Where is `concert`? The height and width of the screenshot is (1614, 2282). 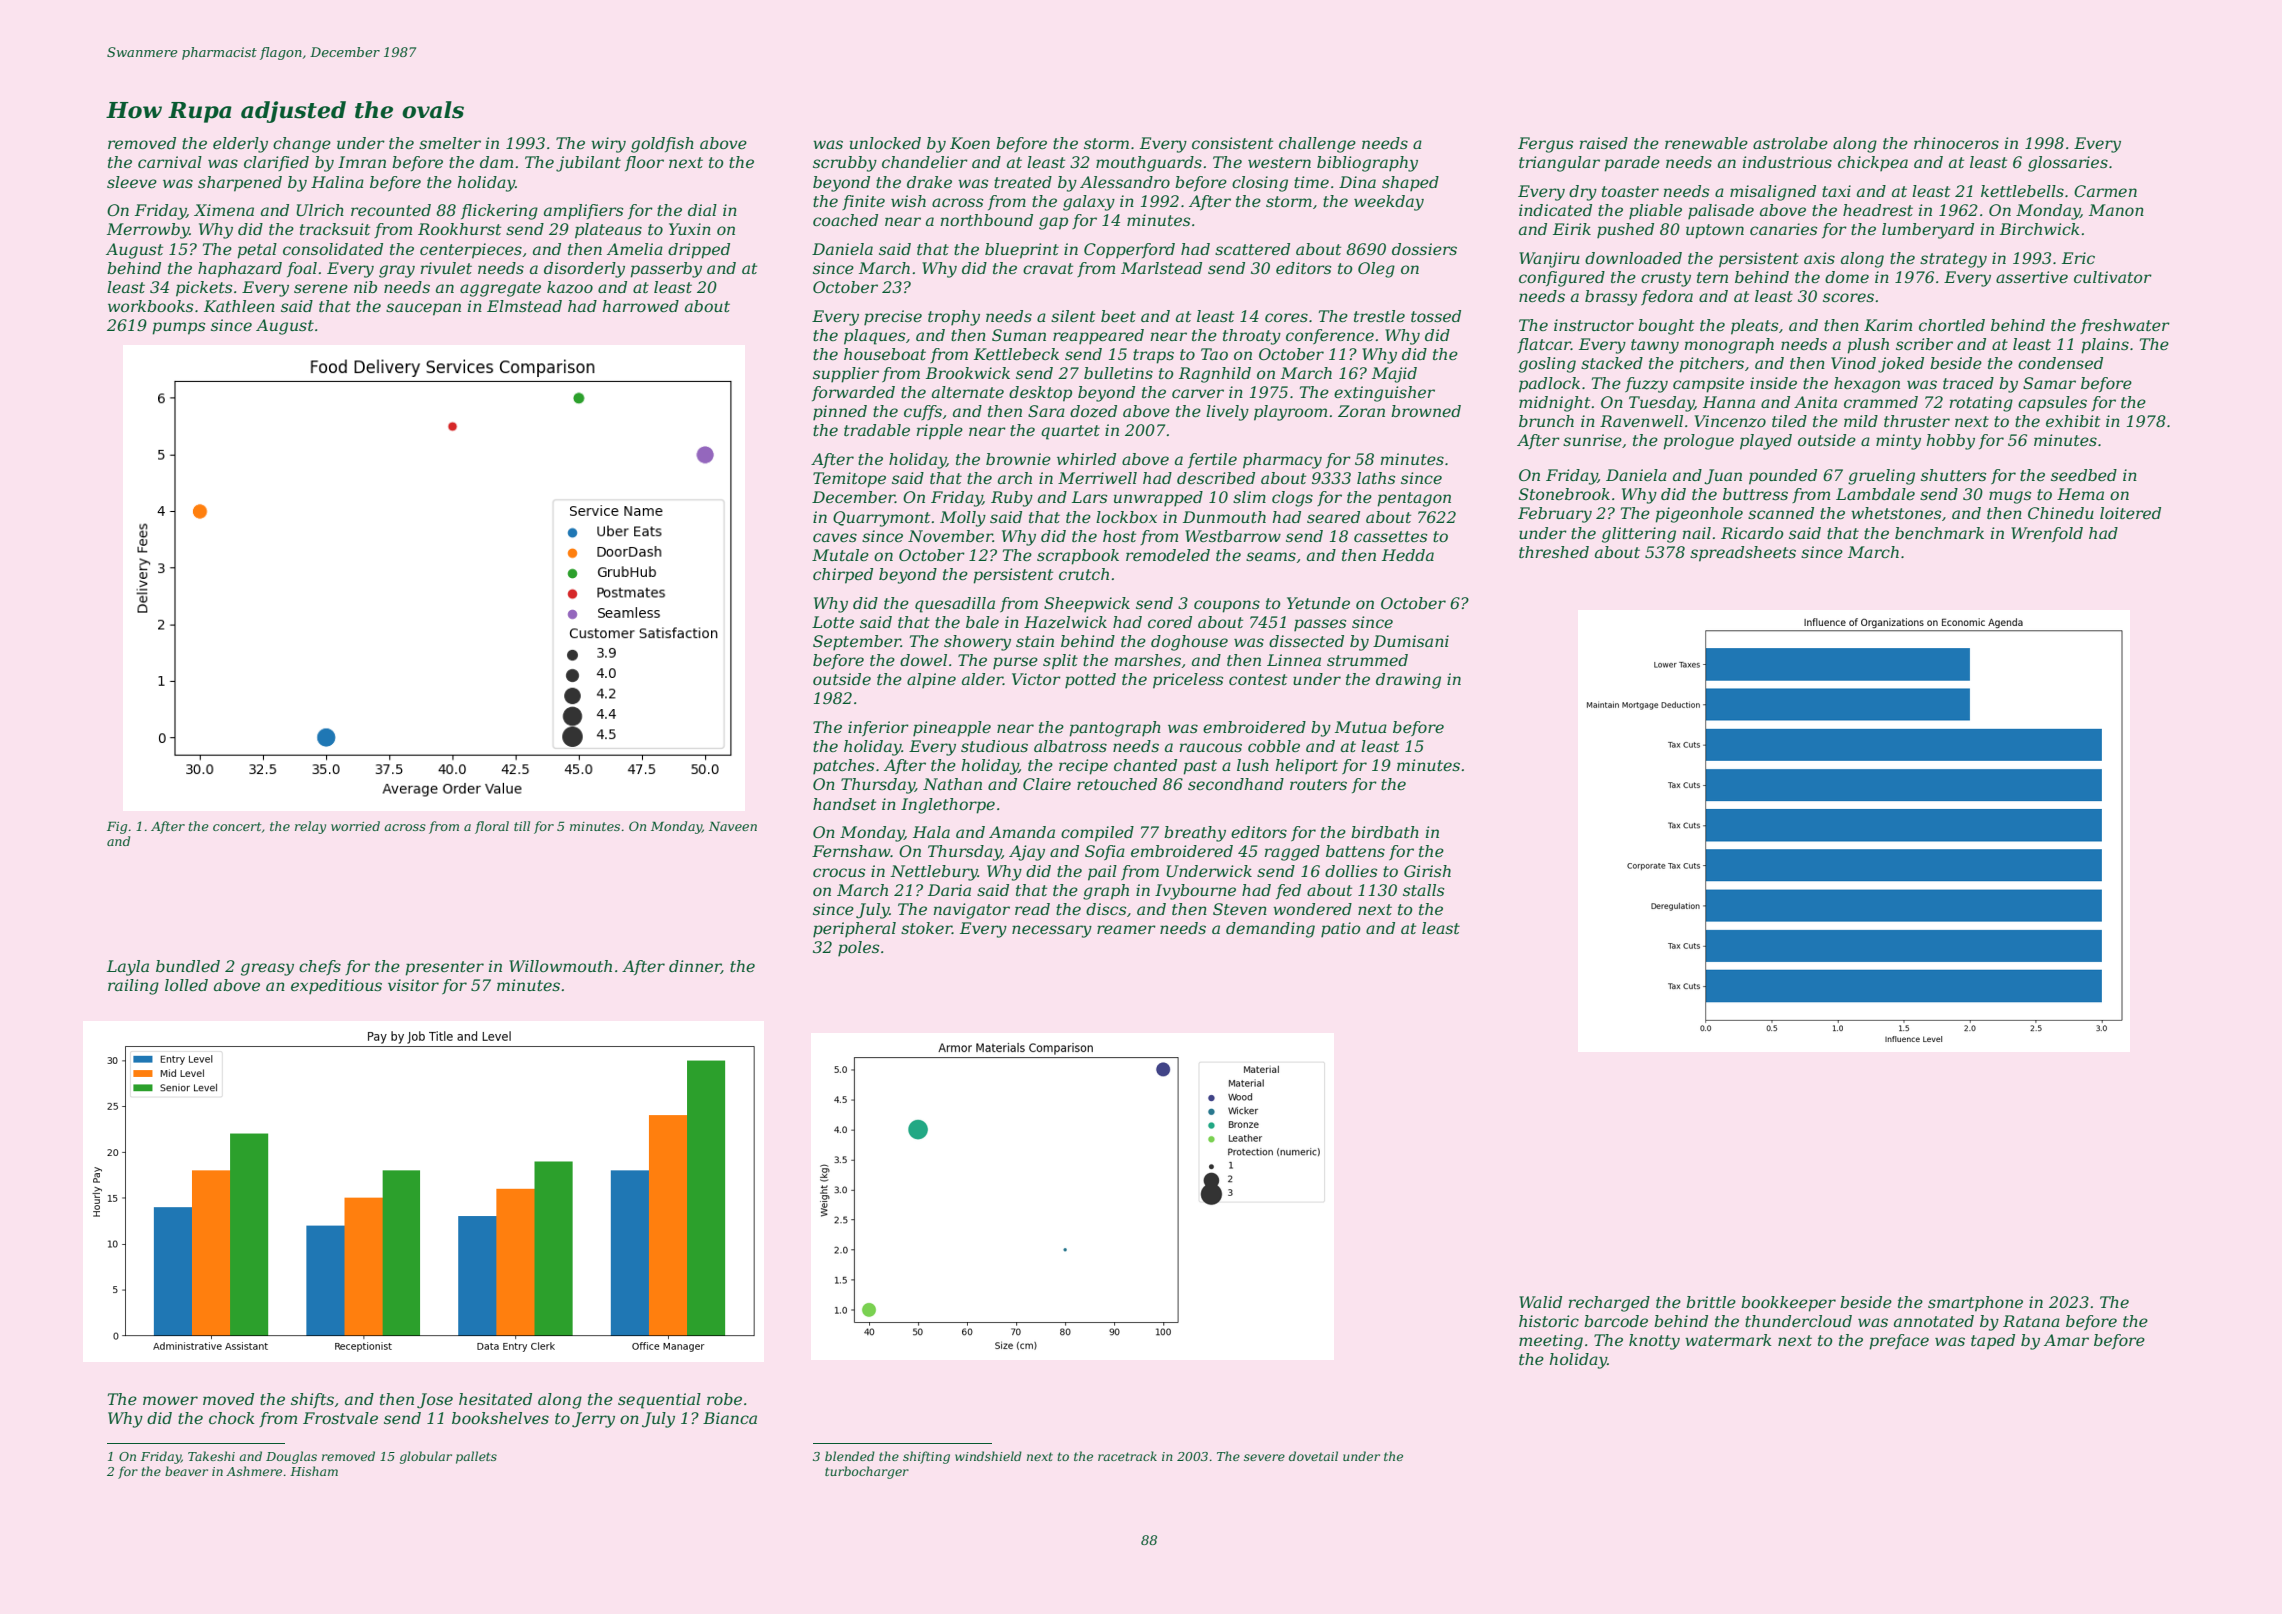
concert is located at coordinates (237, 826).
